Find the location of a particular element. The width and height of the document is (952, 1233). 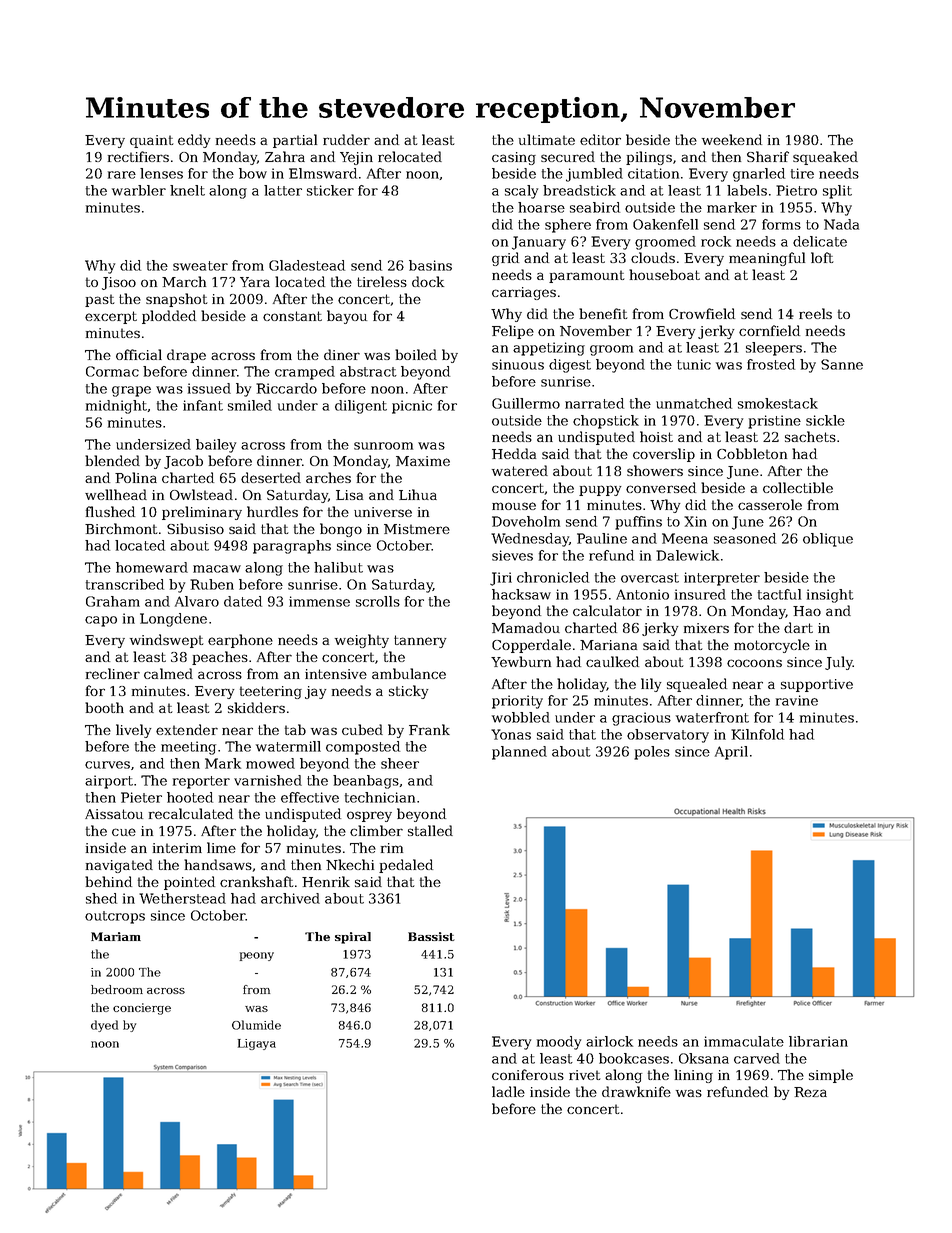

Reza is located at coordinates (810, 1092).
